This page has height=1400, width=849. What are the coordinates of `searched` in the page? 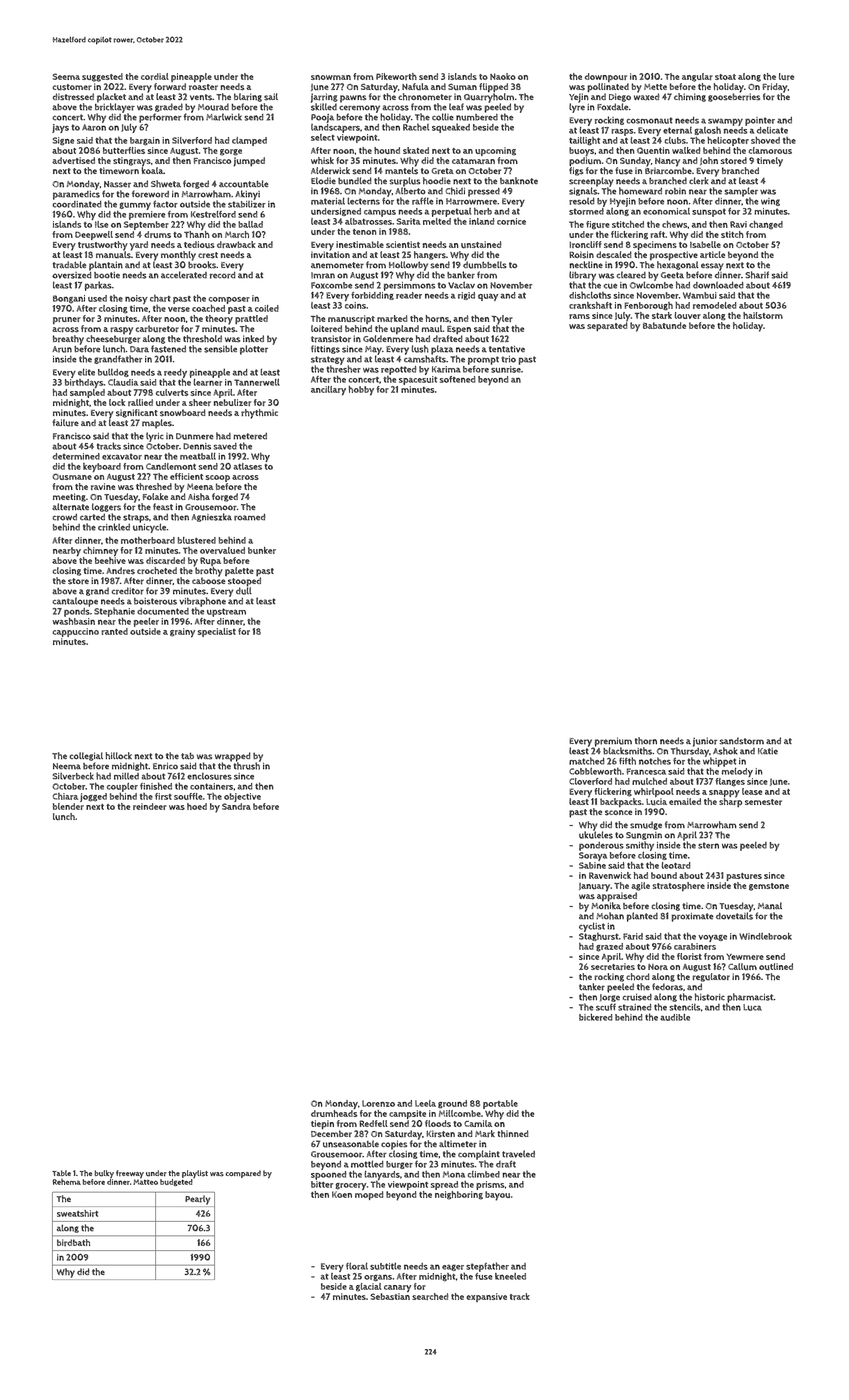 It's located at (430, 1296).
